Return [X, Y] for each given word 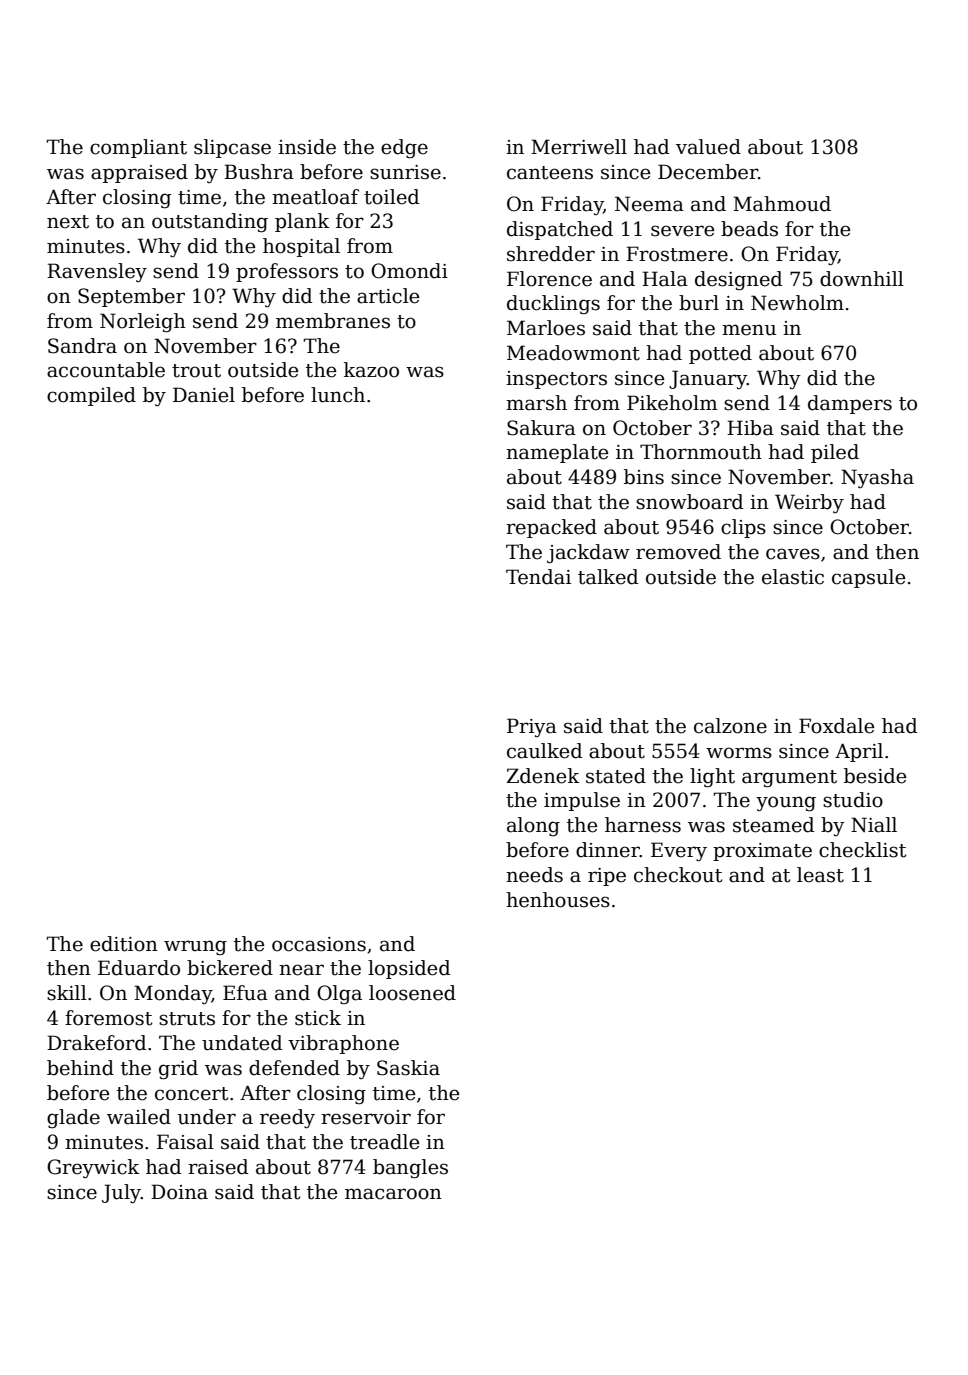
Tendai [538, 577]
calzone [730, 726]
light [712, 778]
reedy [287, 1119]
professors [287, 272]
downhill [862, 279]
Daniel [204, 395]
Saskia [408, 1068]
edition [124, 944]
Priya [532, 727]
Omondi [409, 271]
